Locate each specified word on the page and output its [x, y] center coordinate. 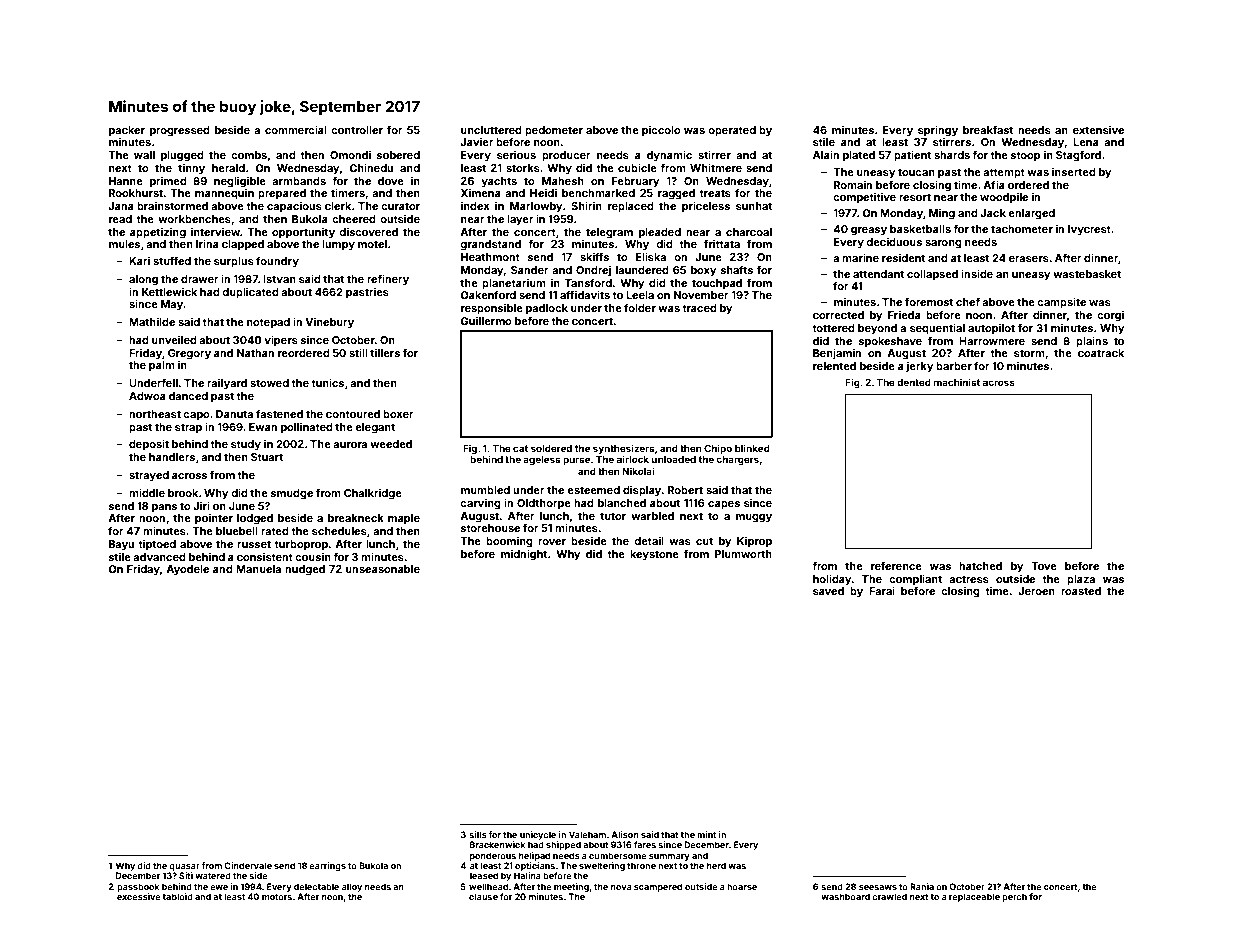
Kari [139, 261]
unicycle [538, 835]
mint [706, 834]
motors [277, 897]
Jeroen [1036, 591]
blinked [752, 448]
